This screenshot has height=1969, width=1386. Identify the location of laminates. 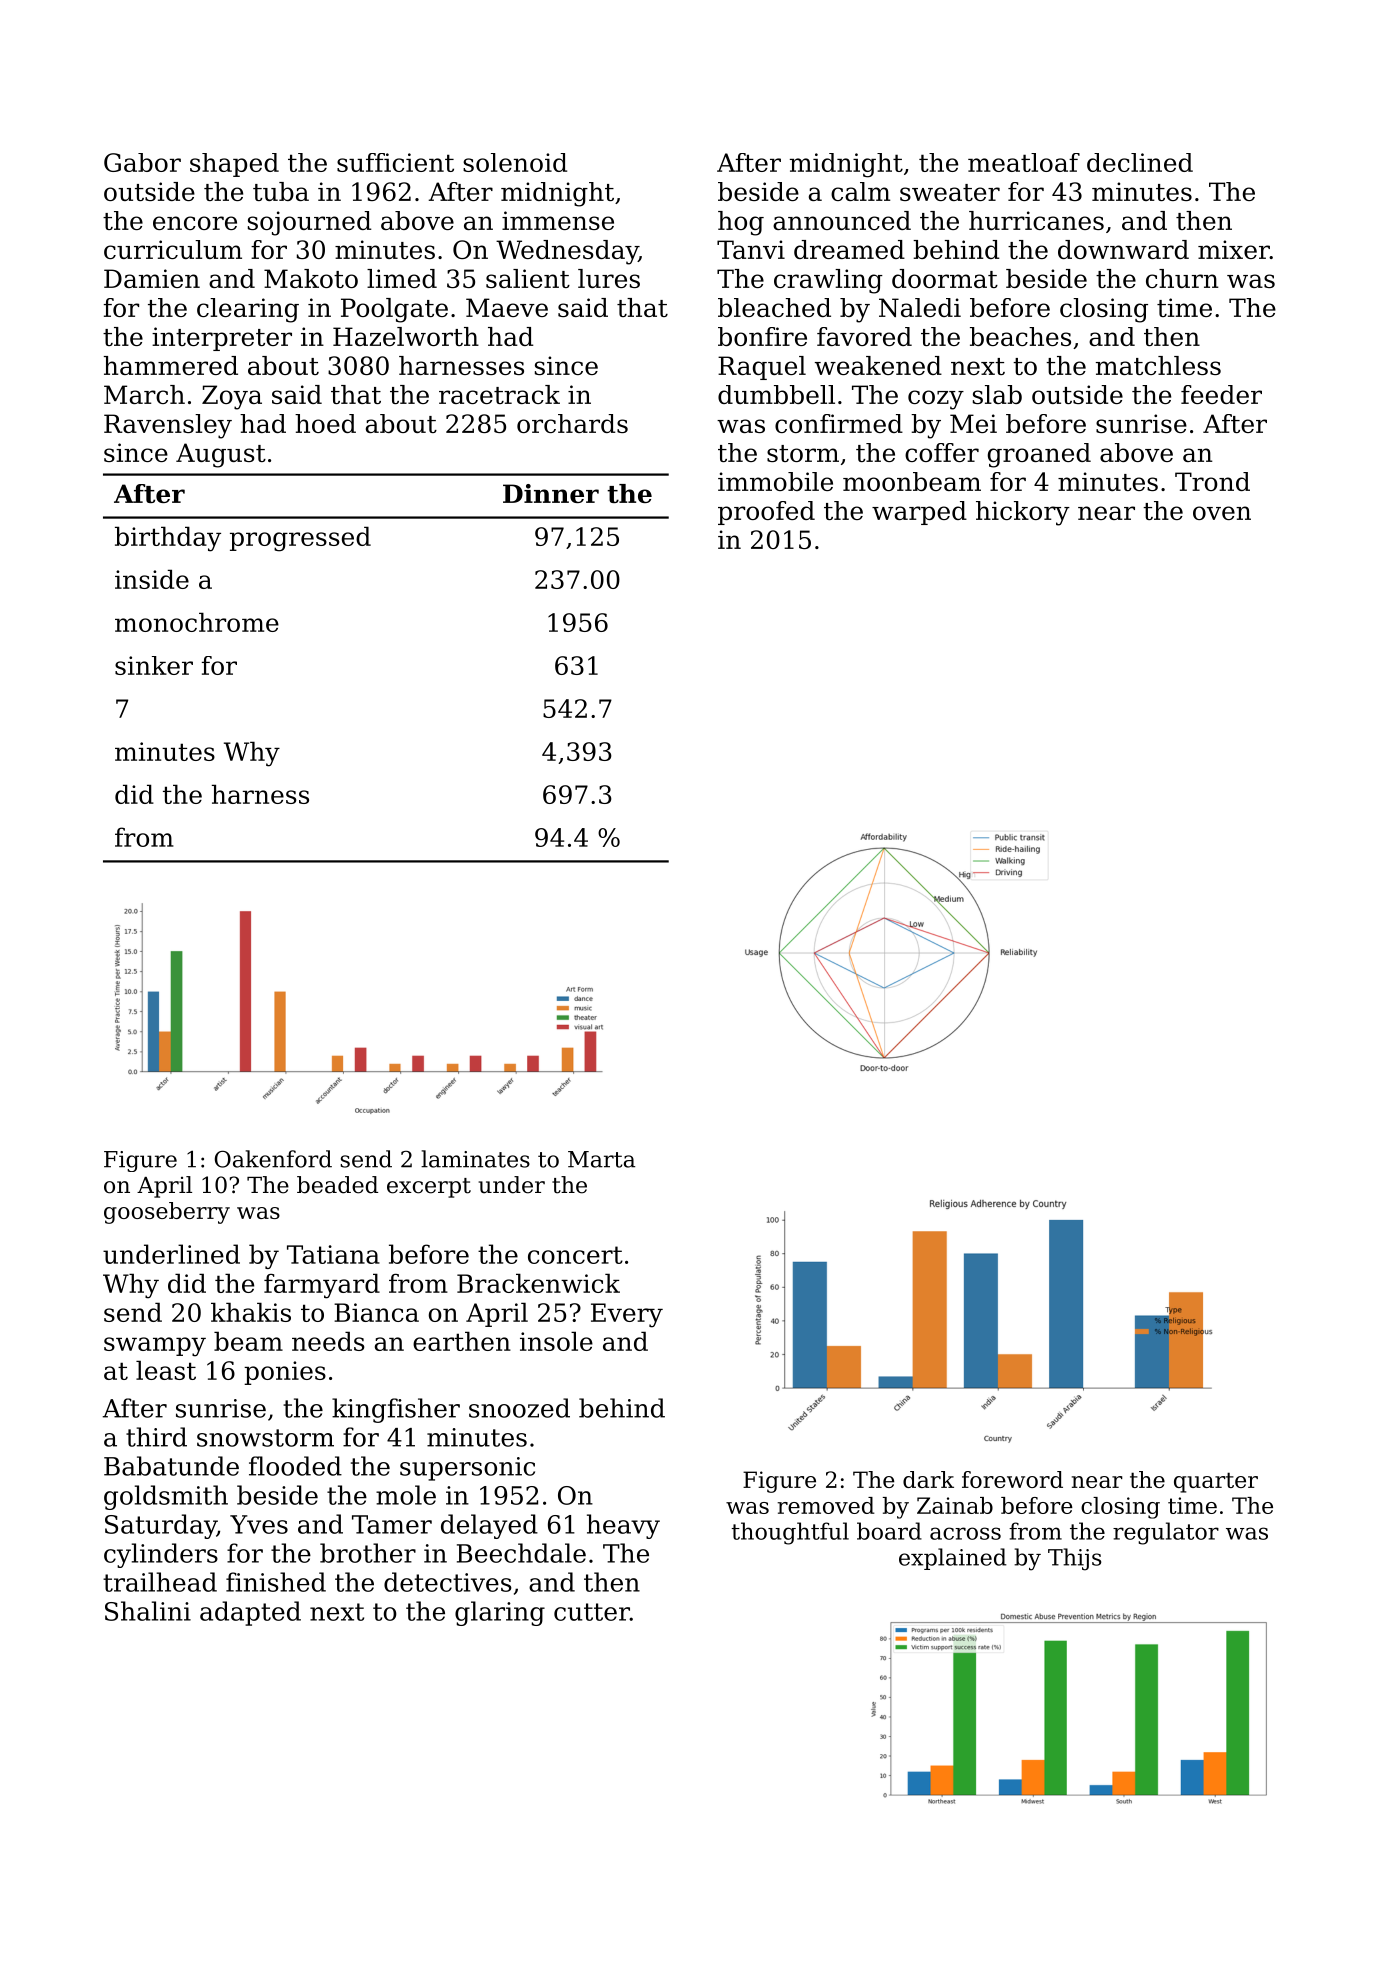
(475, 1159).
